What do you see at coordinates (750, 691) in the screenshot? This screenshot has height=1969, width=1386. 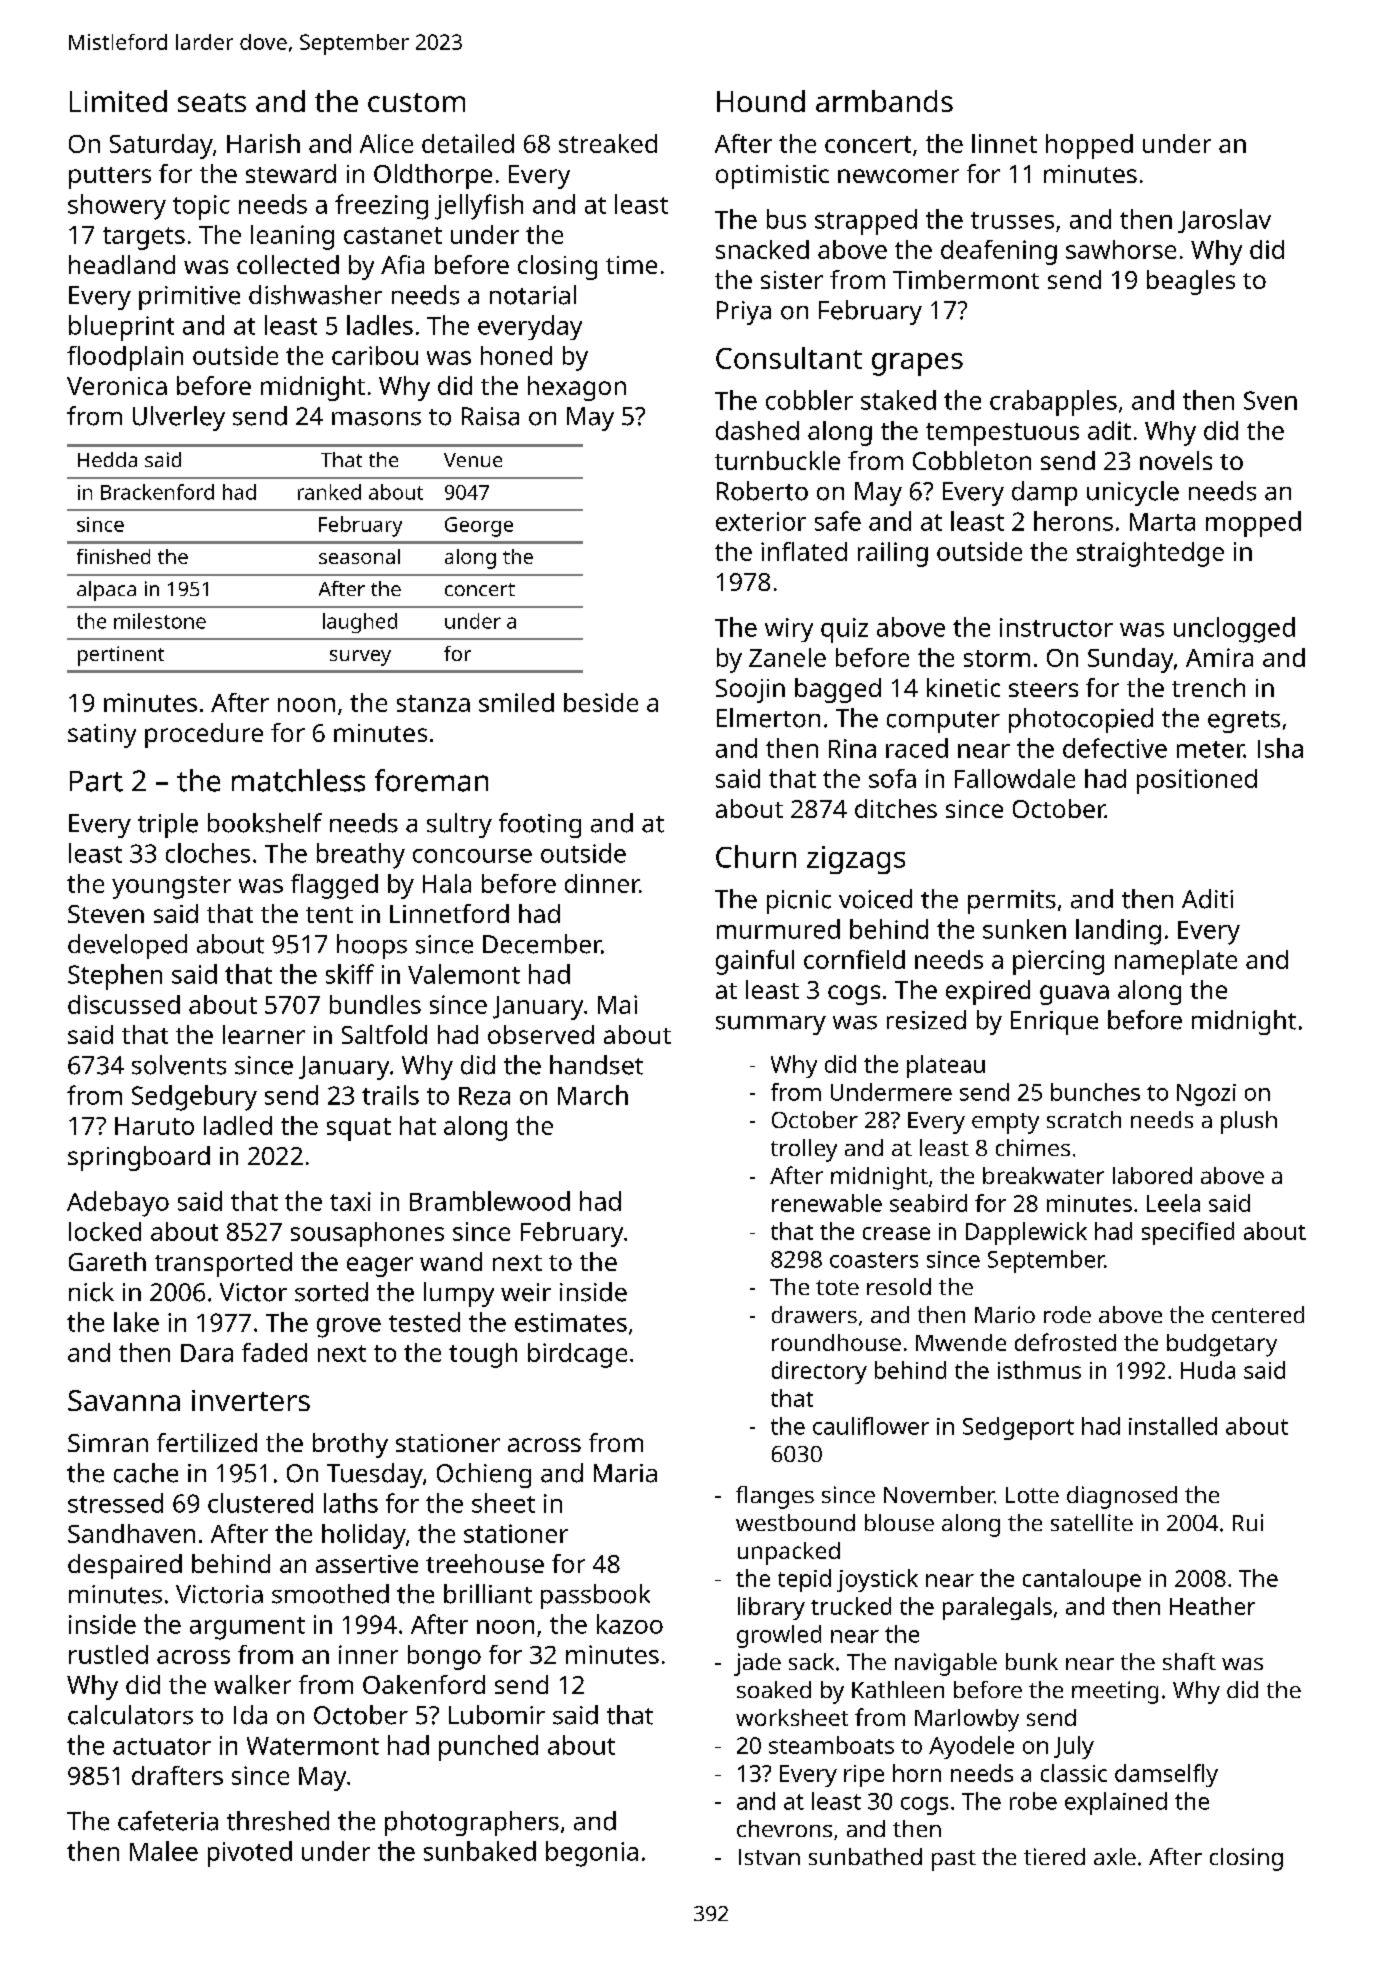 I see `Soojin` at bounding box center [750, 691].
